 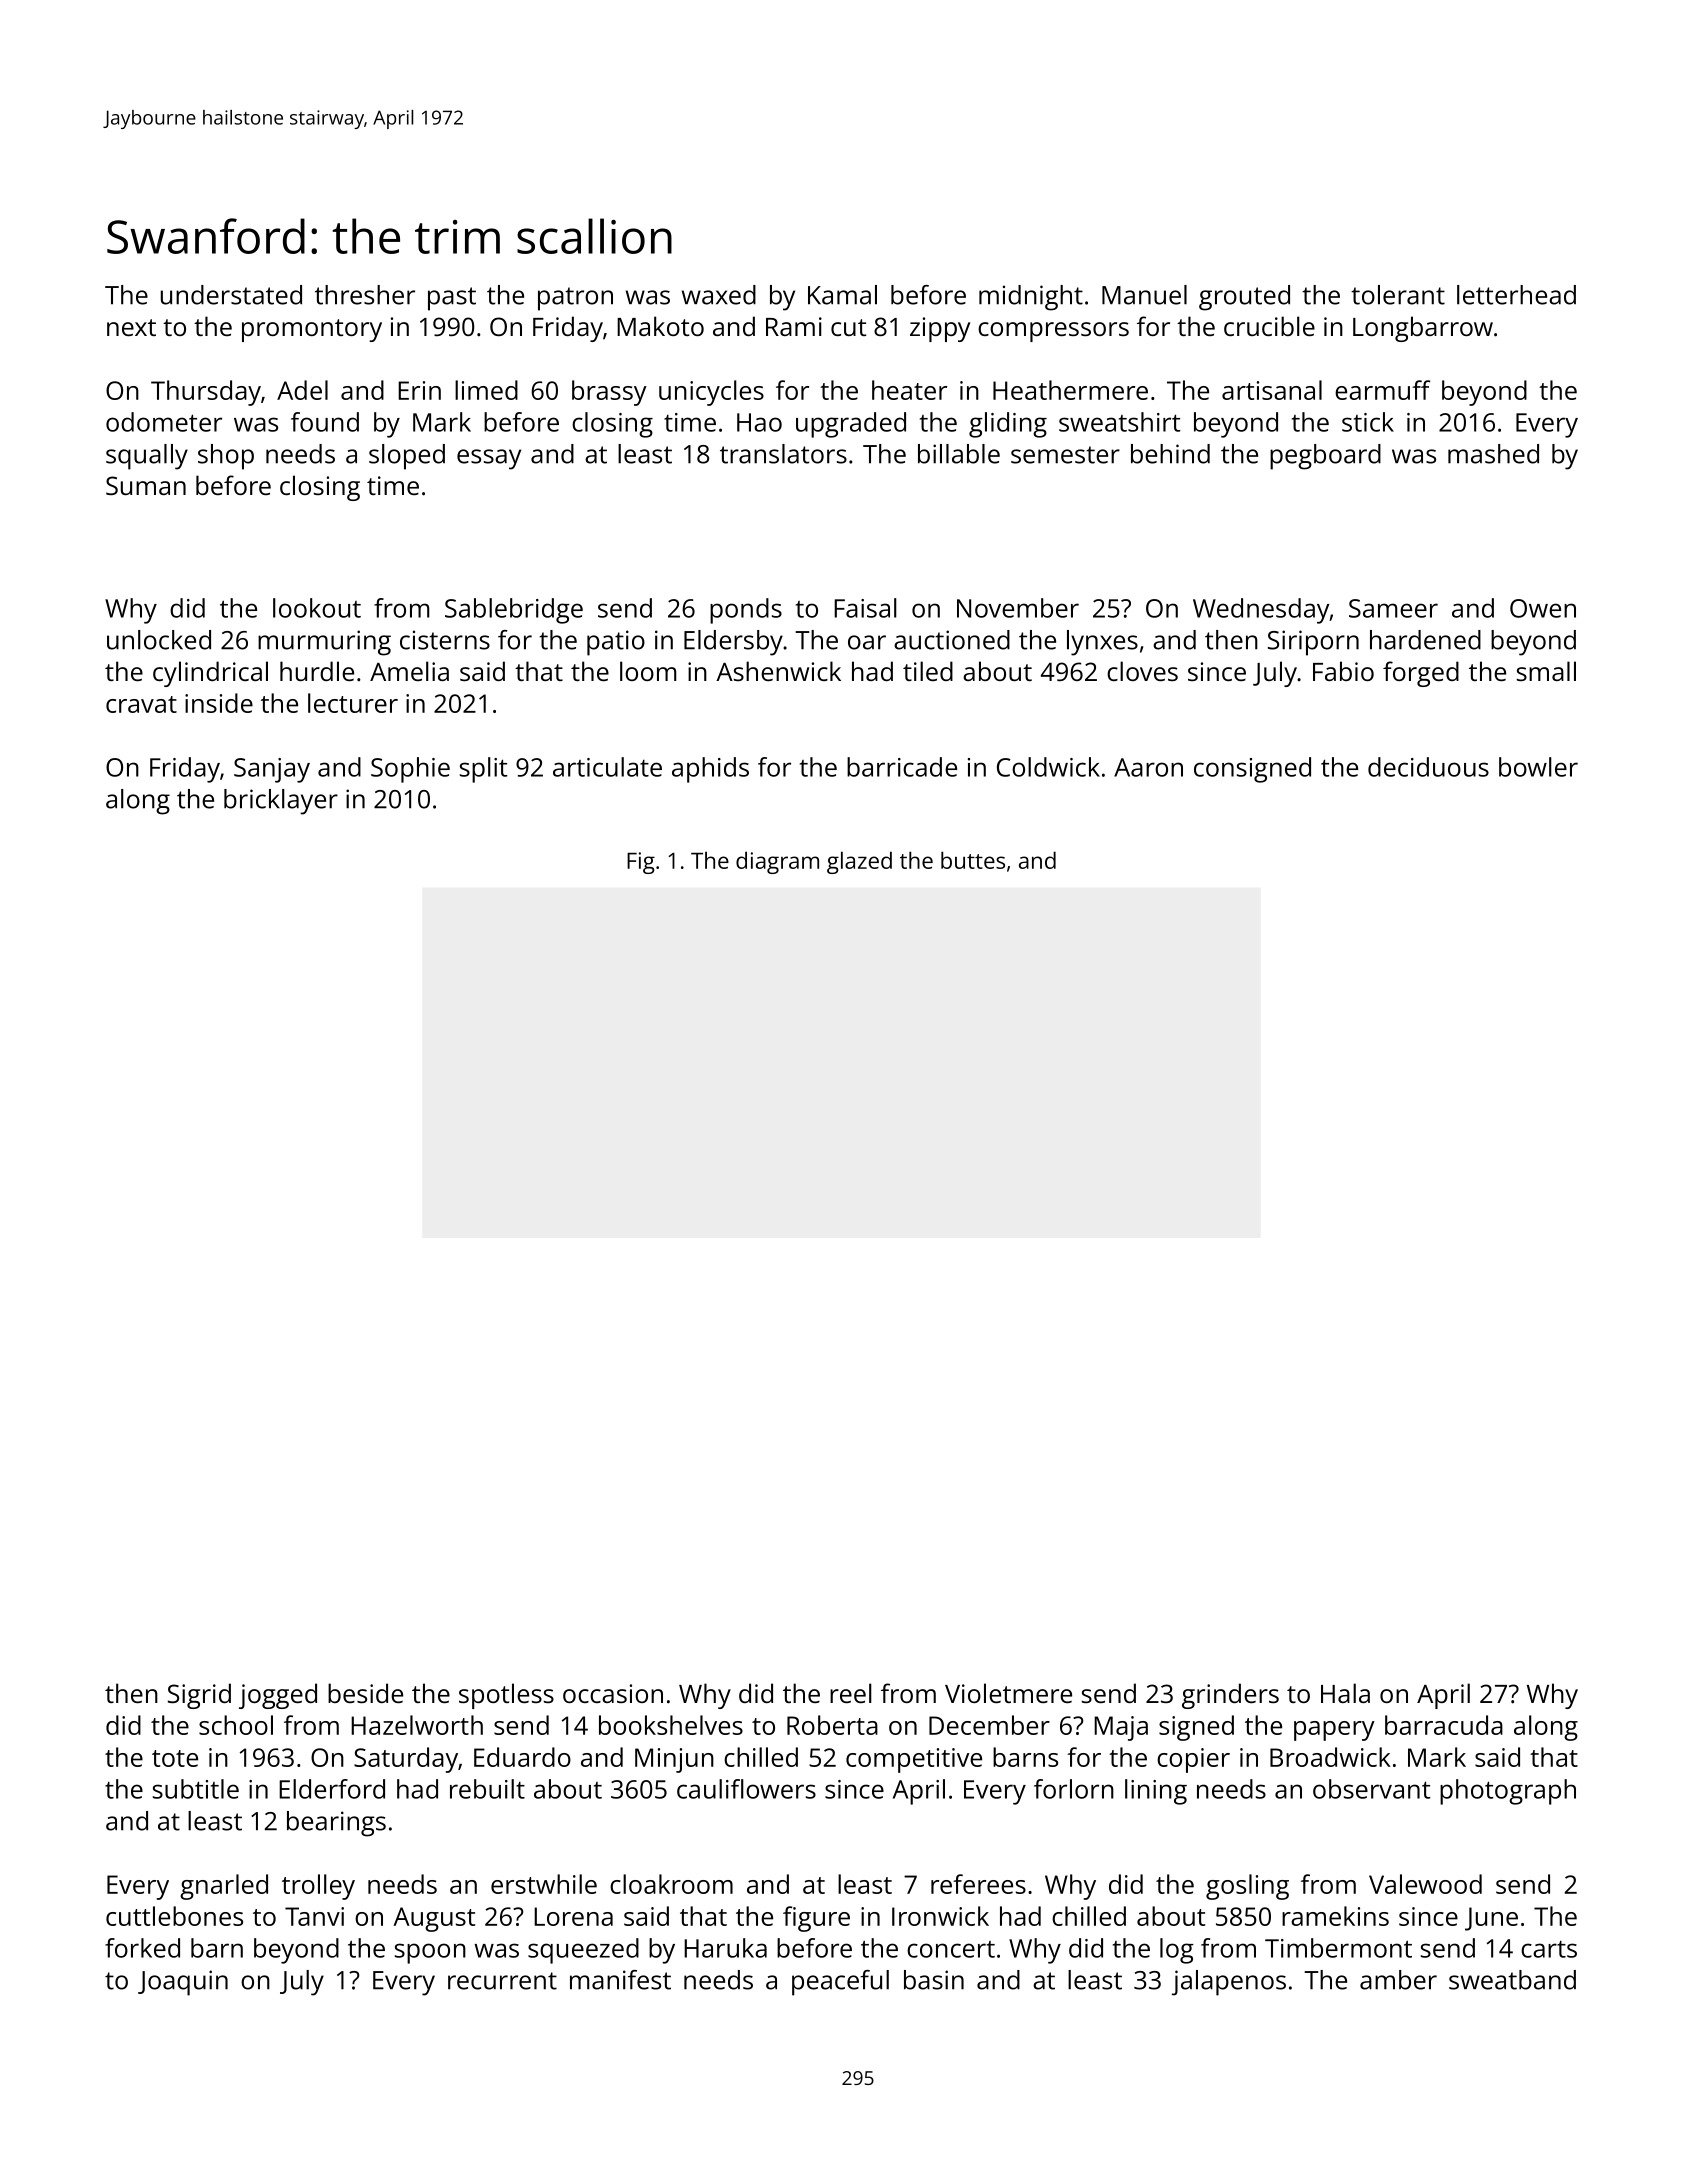 What do you see at coordinates (1031, 298) in the screenshot?
I see `midnight` at bounding box center [1031, 298].
